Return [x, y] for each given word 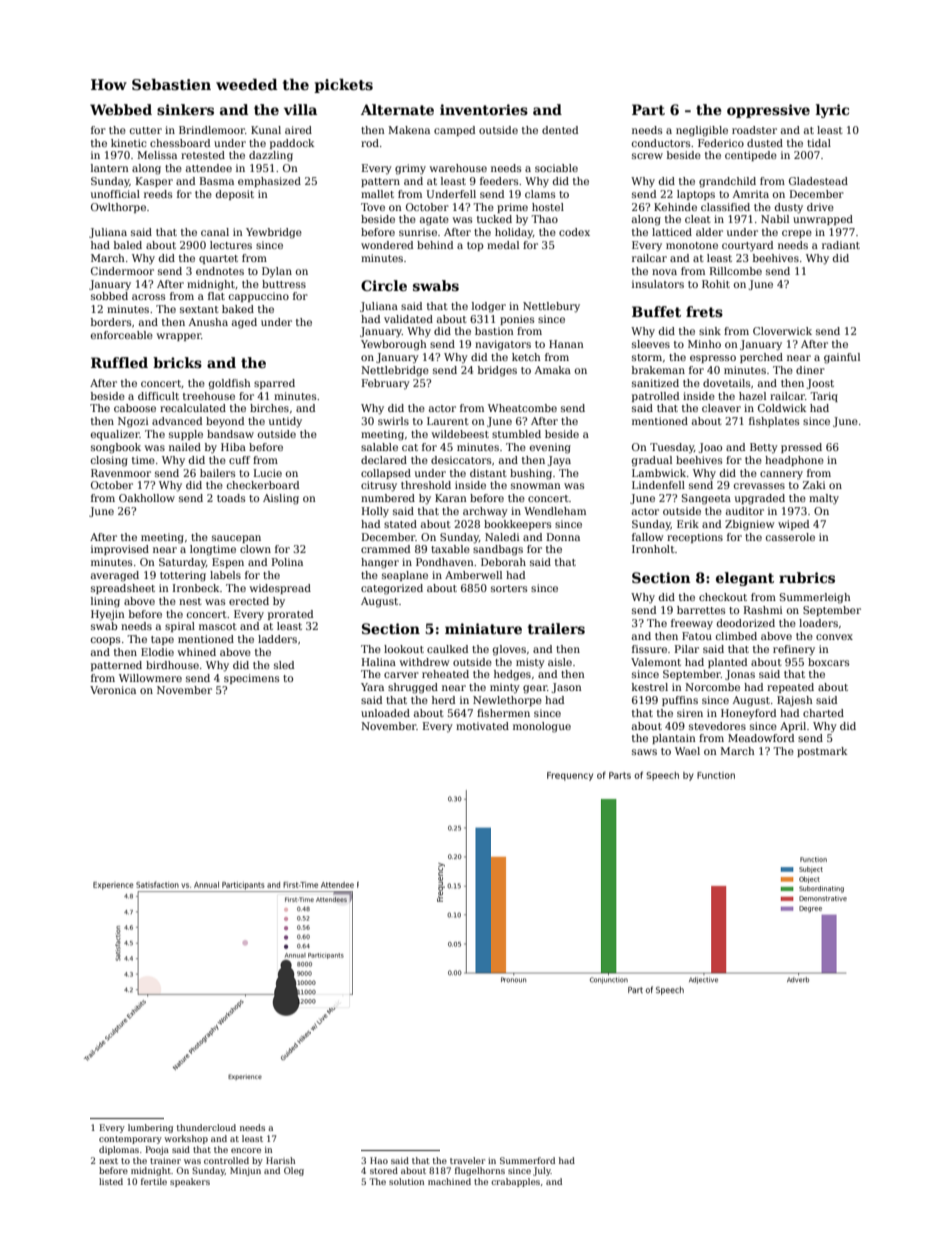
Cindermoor [122, 271]
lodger [489, 307]
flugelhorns [480, 1171]
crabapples [515, 1182]
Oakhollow [147, 498]
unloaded [385, 713]
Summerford [527, 1160]
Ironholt [653, 549]
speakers [190, 1182]
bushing [531, 474]
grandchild [727, 182]
